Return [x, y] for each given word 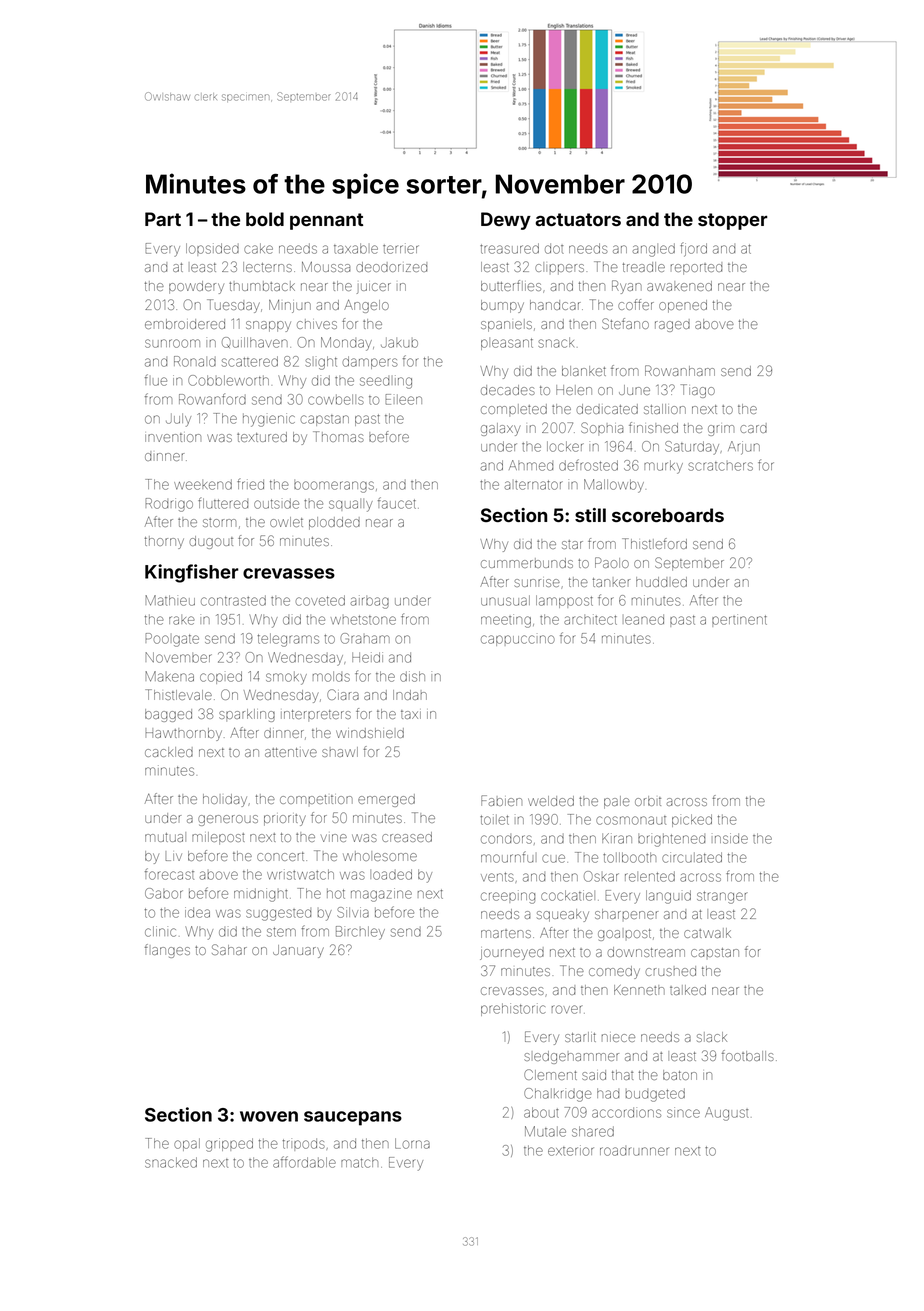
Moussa [326, 267]
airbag [370, 602]
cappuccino [518, 640]
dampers [370, 362]
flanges [167, 951]
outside [276, 503]
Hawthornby [184, 734]
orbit [648, 801]
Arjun [744, 448]
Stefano [625, 323]
